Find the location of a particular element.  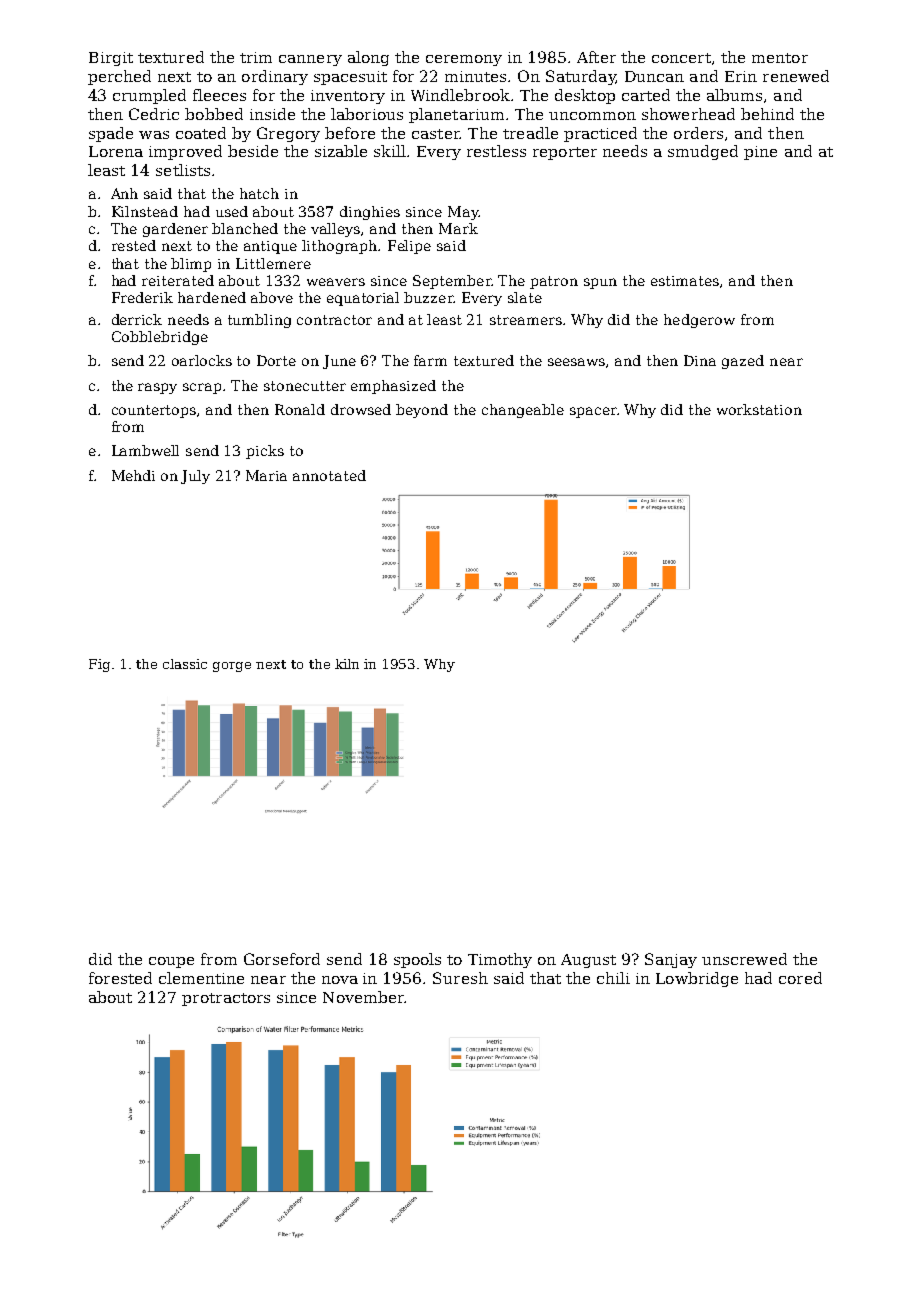

raspy is located at coordinates (157, 388).
